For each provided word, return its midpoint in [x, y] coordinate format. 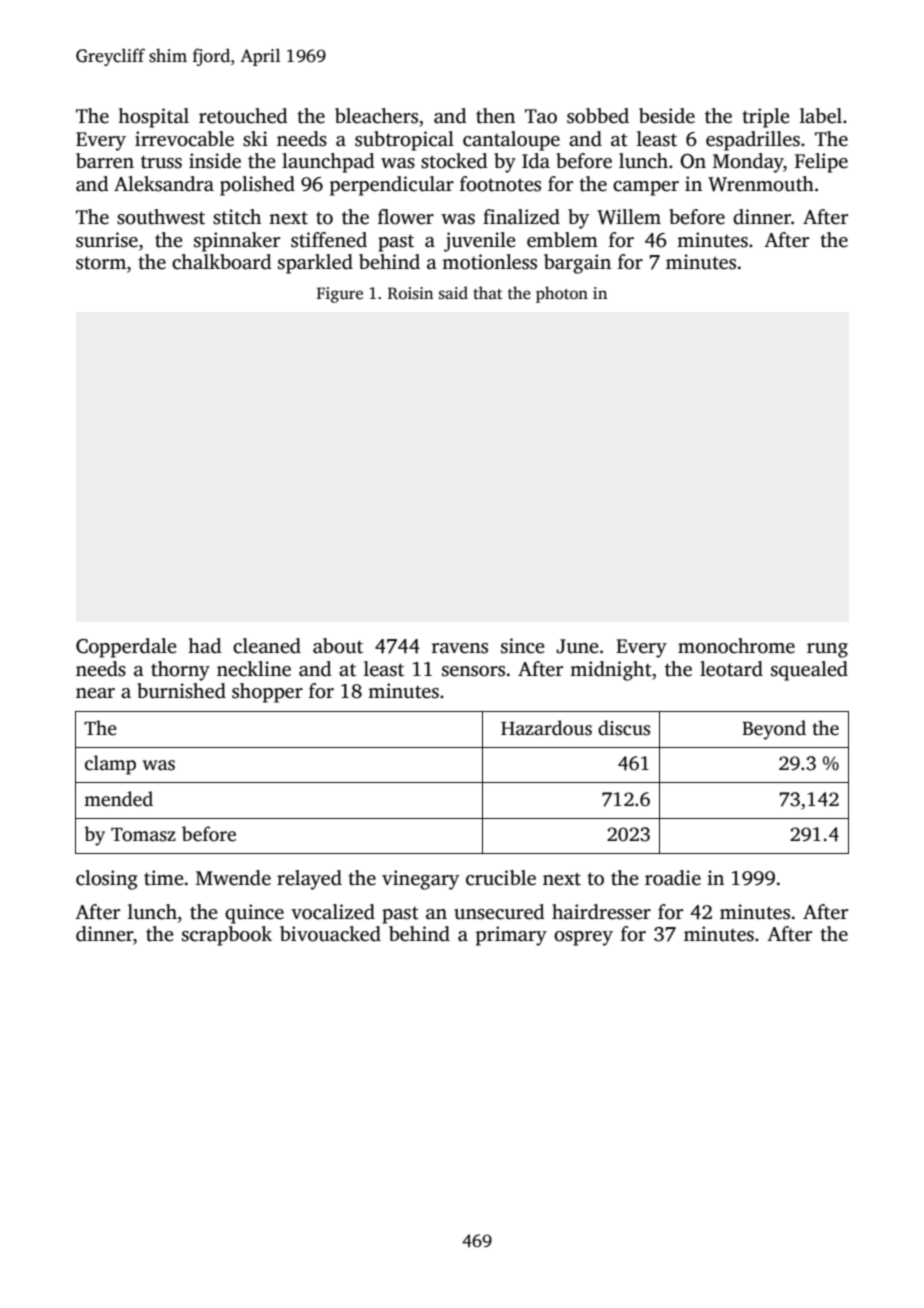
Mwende [233, 878]
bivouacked [330, 934]
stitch [237, 217]
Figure [340, 295]
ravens [460, 648]
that [487, 292]
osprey [583, 938]
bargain [577, 264]
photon [562, 294]
